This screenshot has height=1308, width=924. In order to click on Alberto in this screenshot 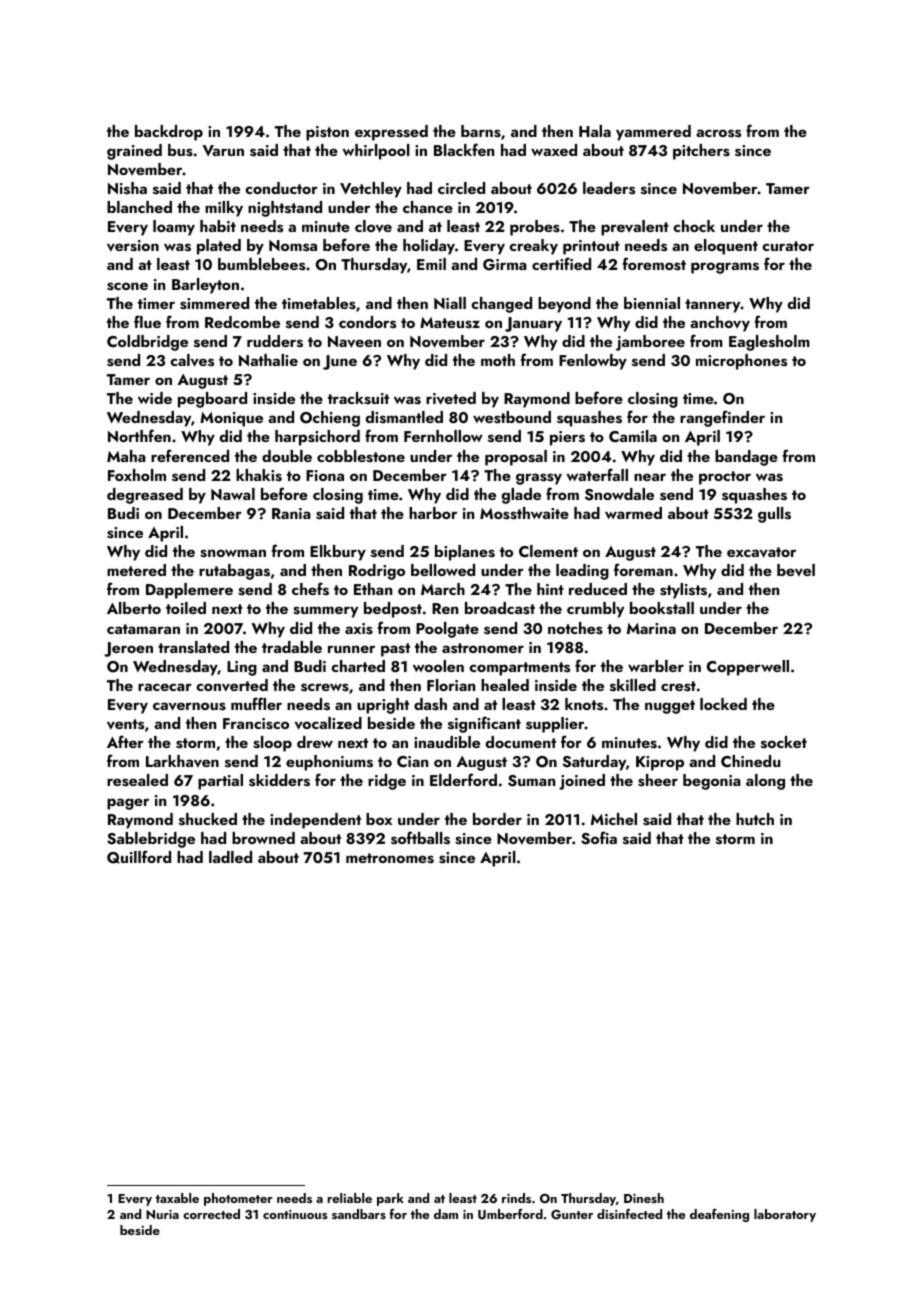, I will do `click(134, 608)`.
